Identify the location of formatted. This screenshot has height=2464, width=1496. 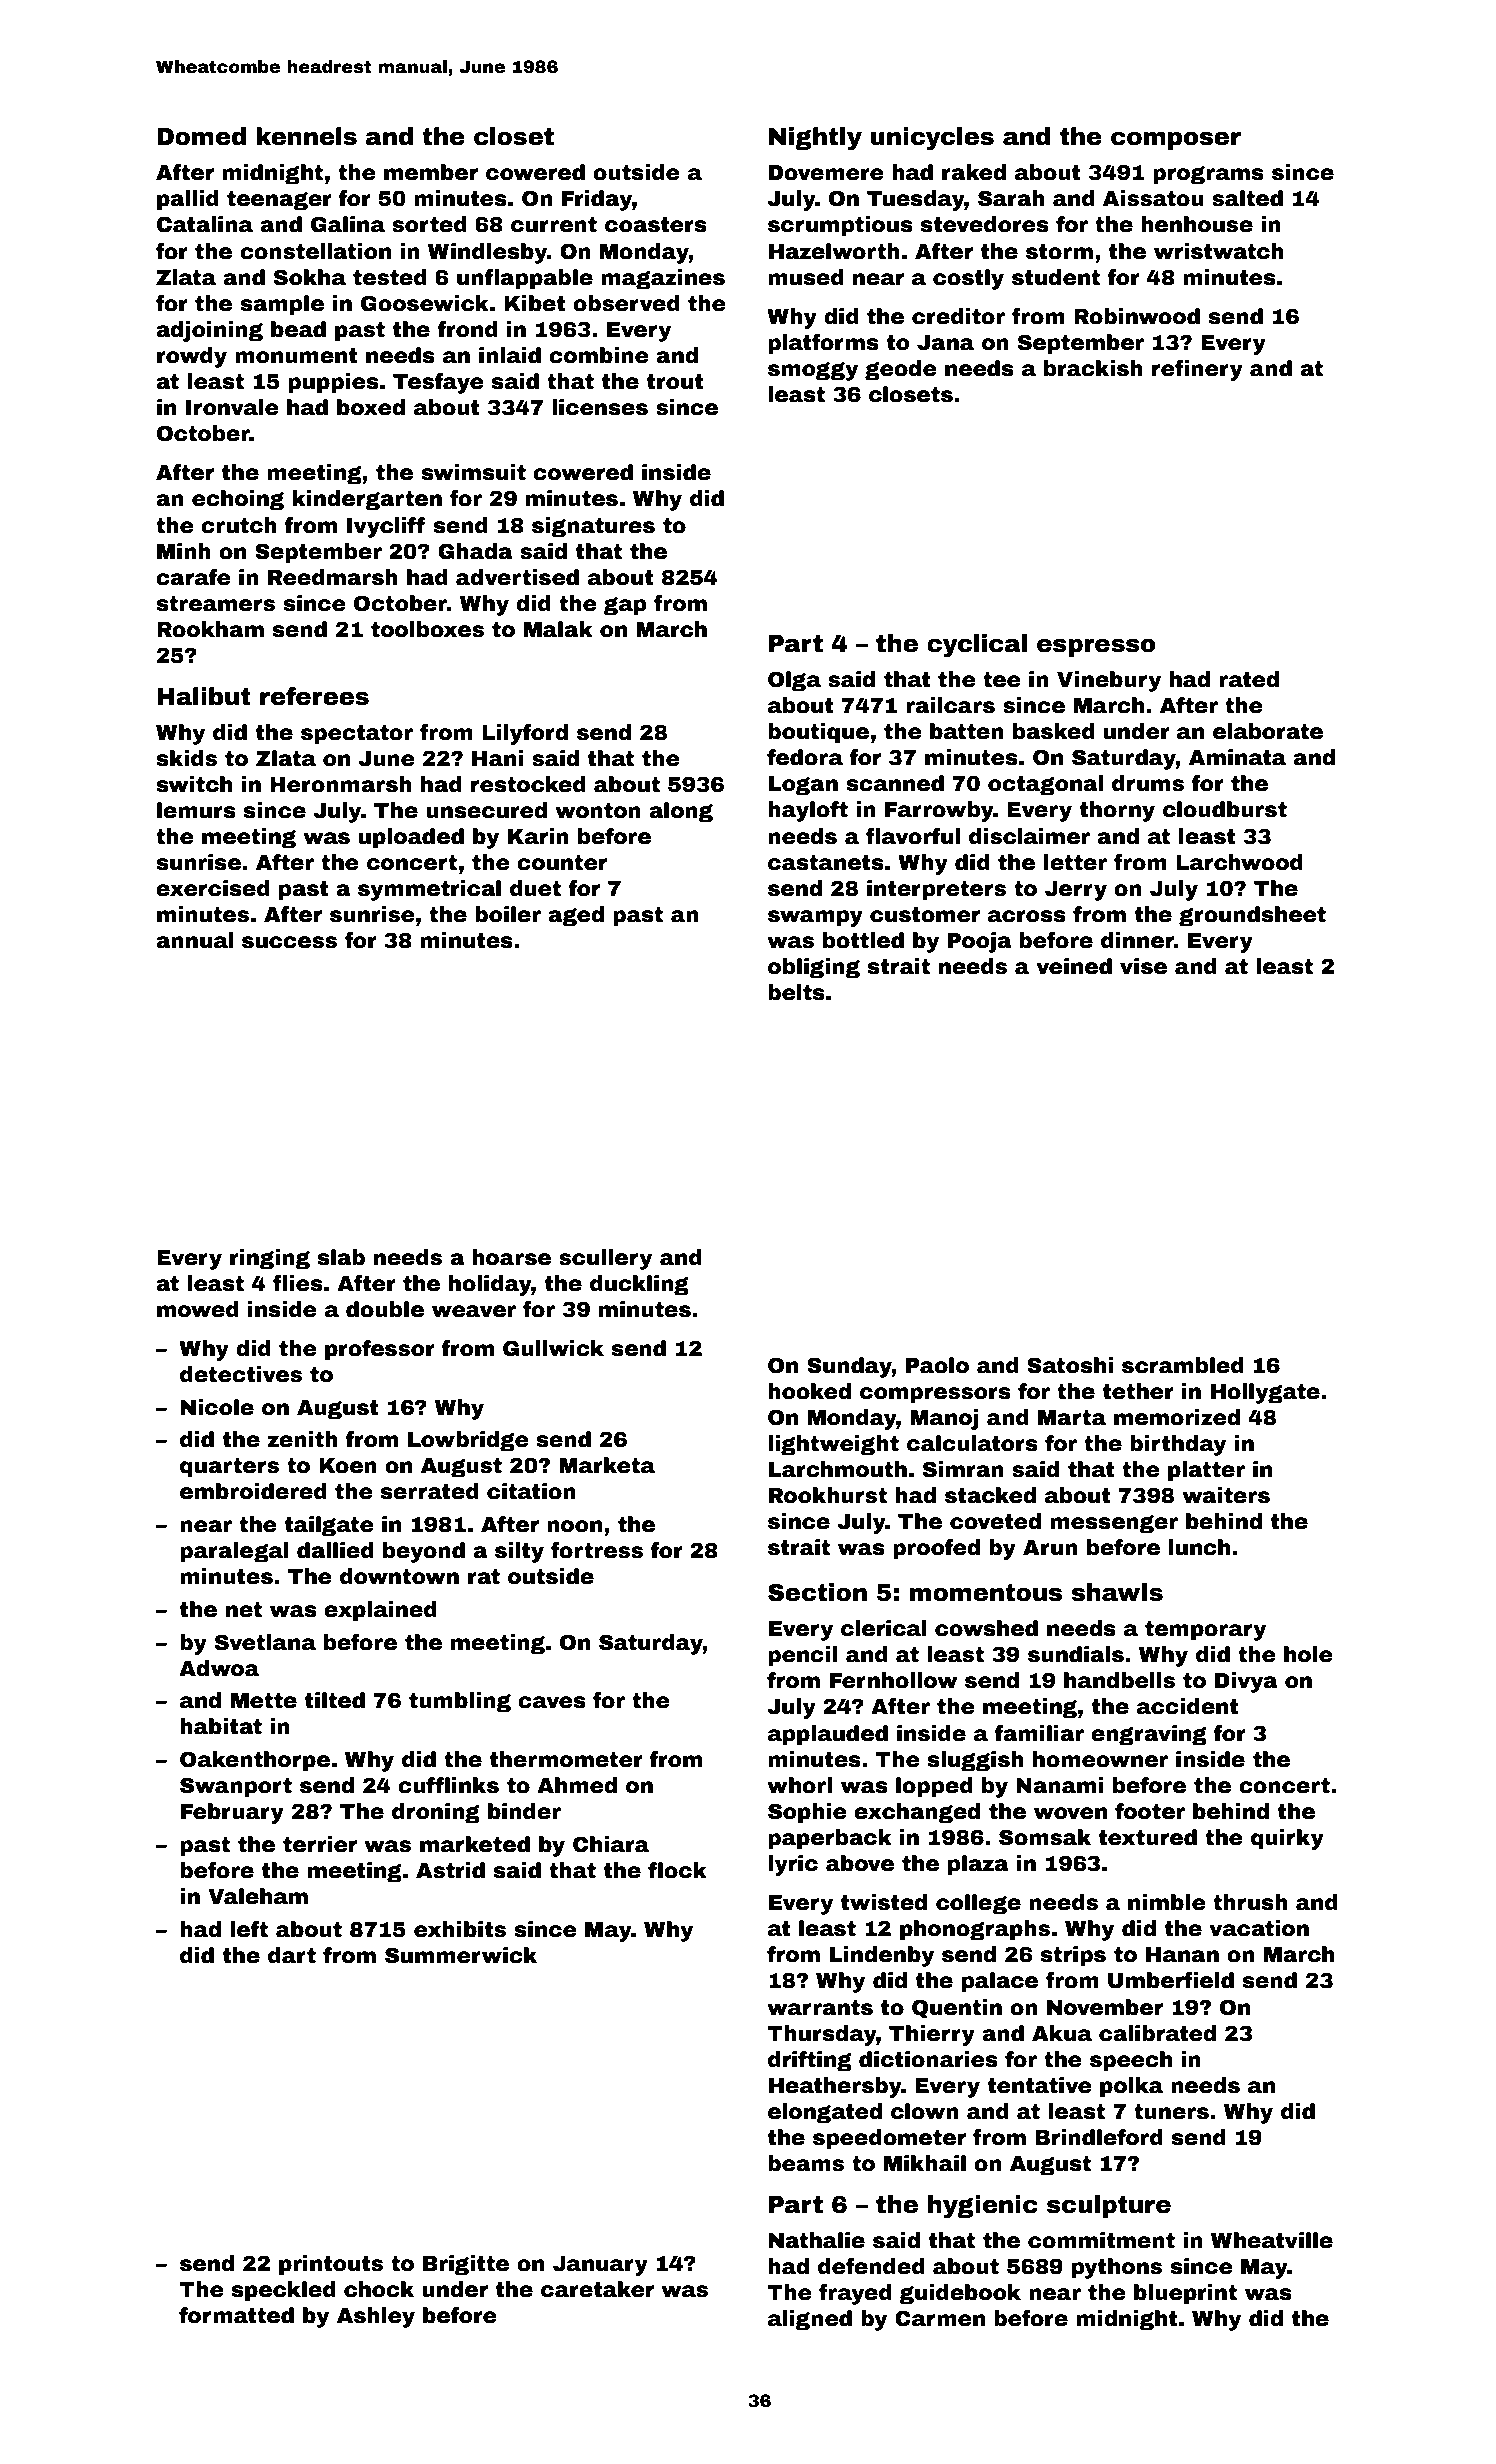
(236, 2315).
